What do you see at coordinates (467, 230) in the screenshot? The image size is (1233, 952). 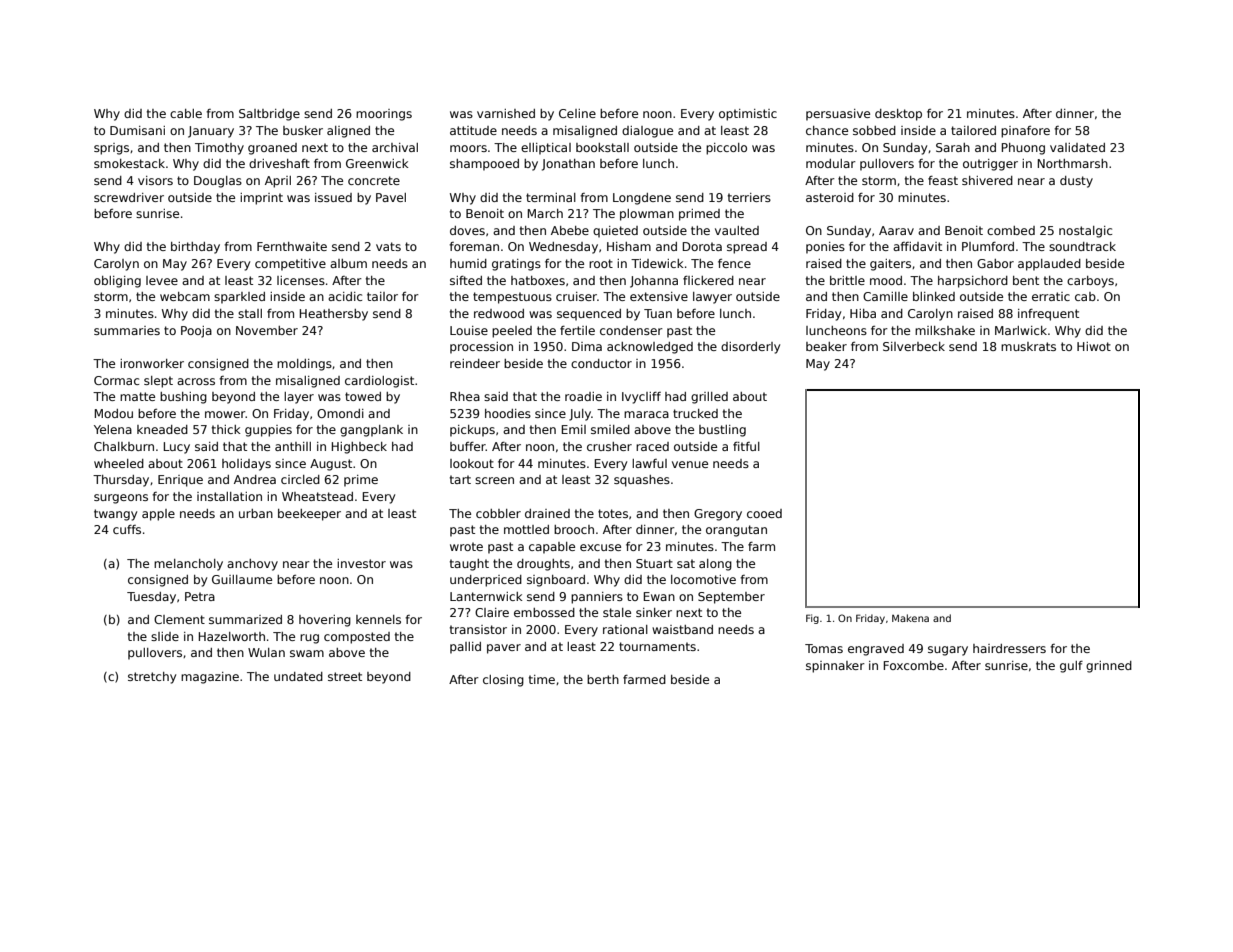 I see `doves` at bounding box center [467, 230].
